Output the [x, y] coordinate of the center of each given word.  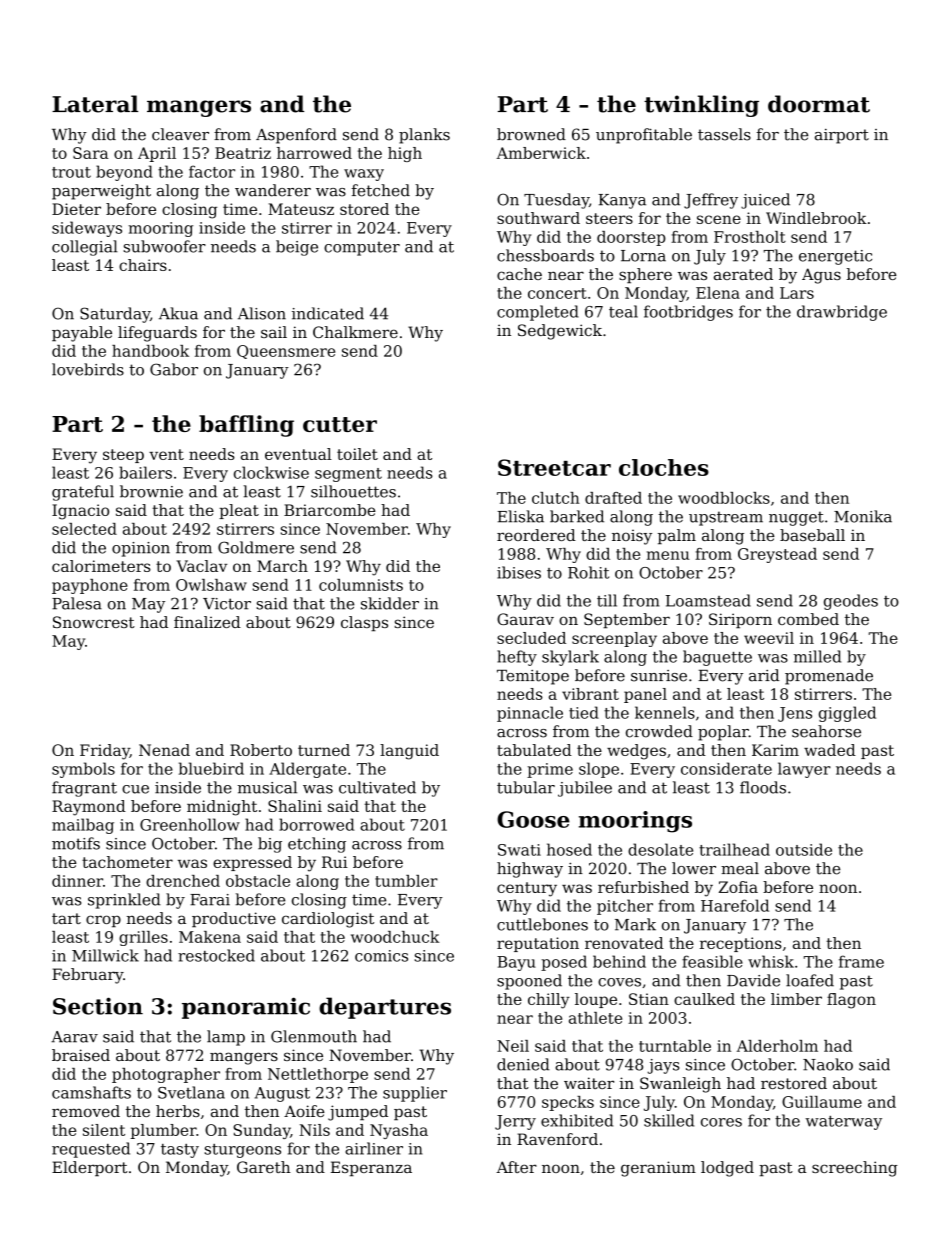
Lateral [95, 104]
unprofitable [644, 136]
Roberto [261, 750]
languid [409, 752]
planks [424, 136]
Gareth [264, 1167]
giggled [847, 714]
